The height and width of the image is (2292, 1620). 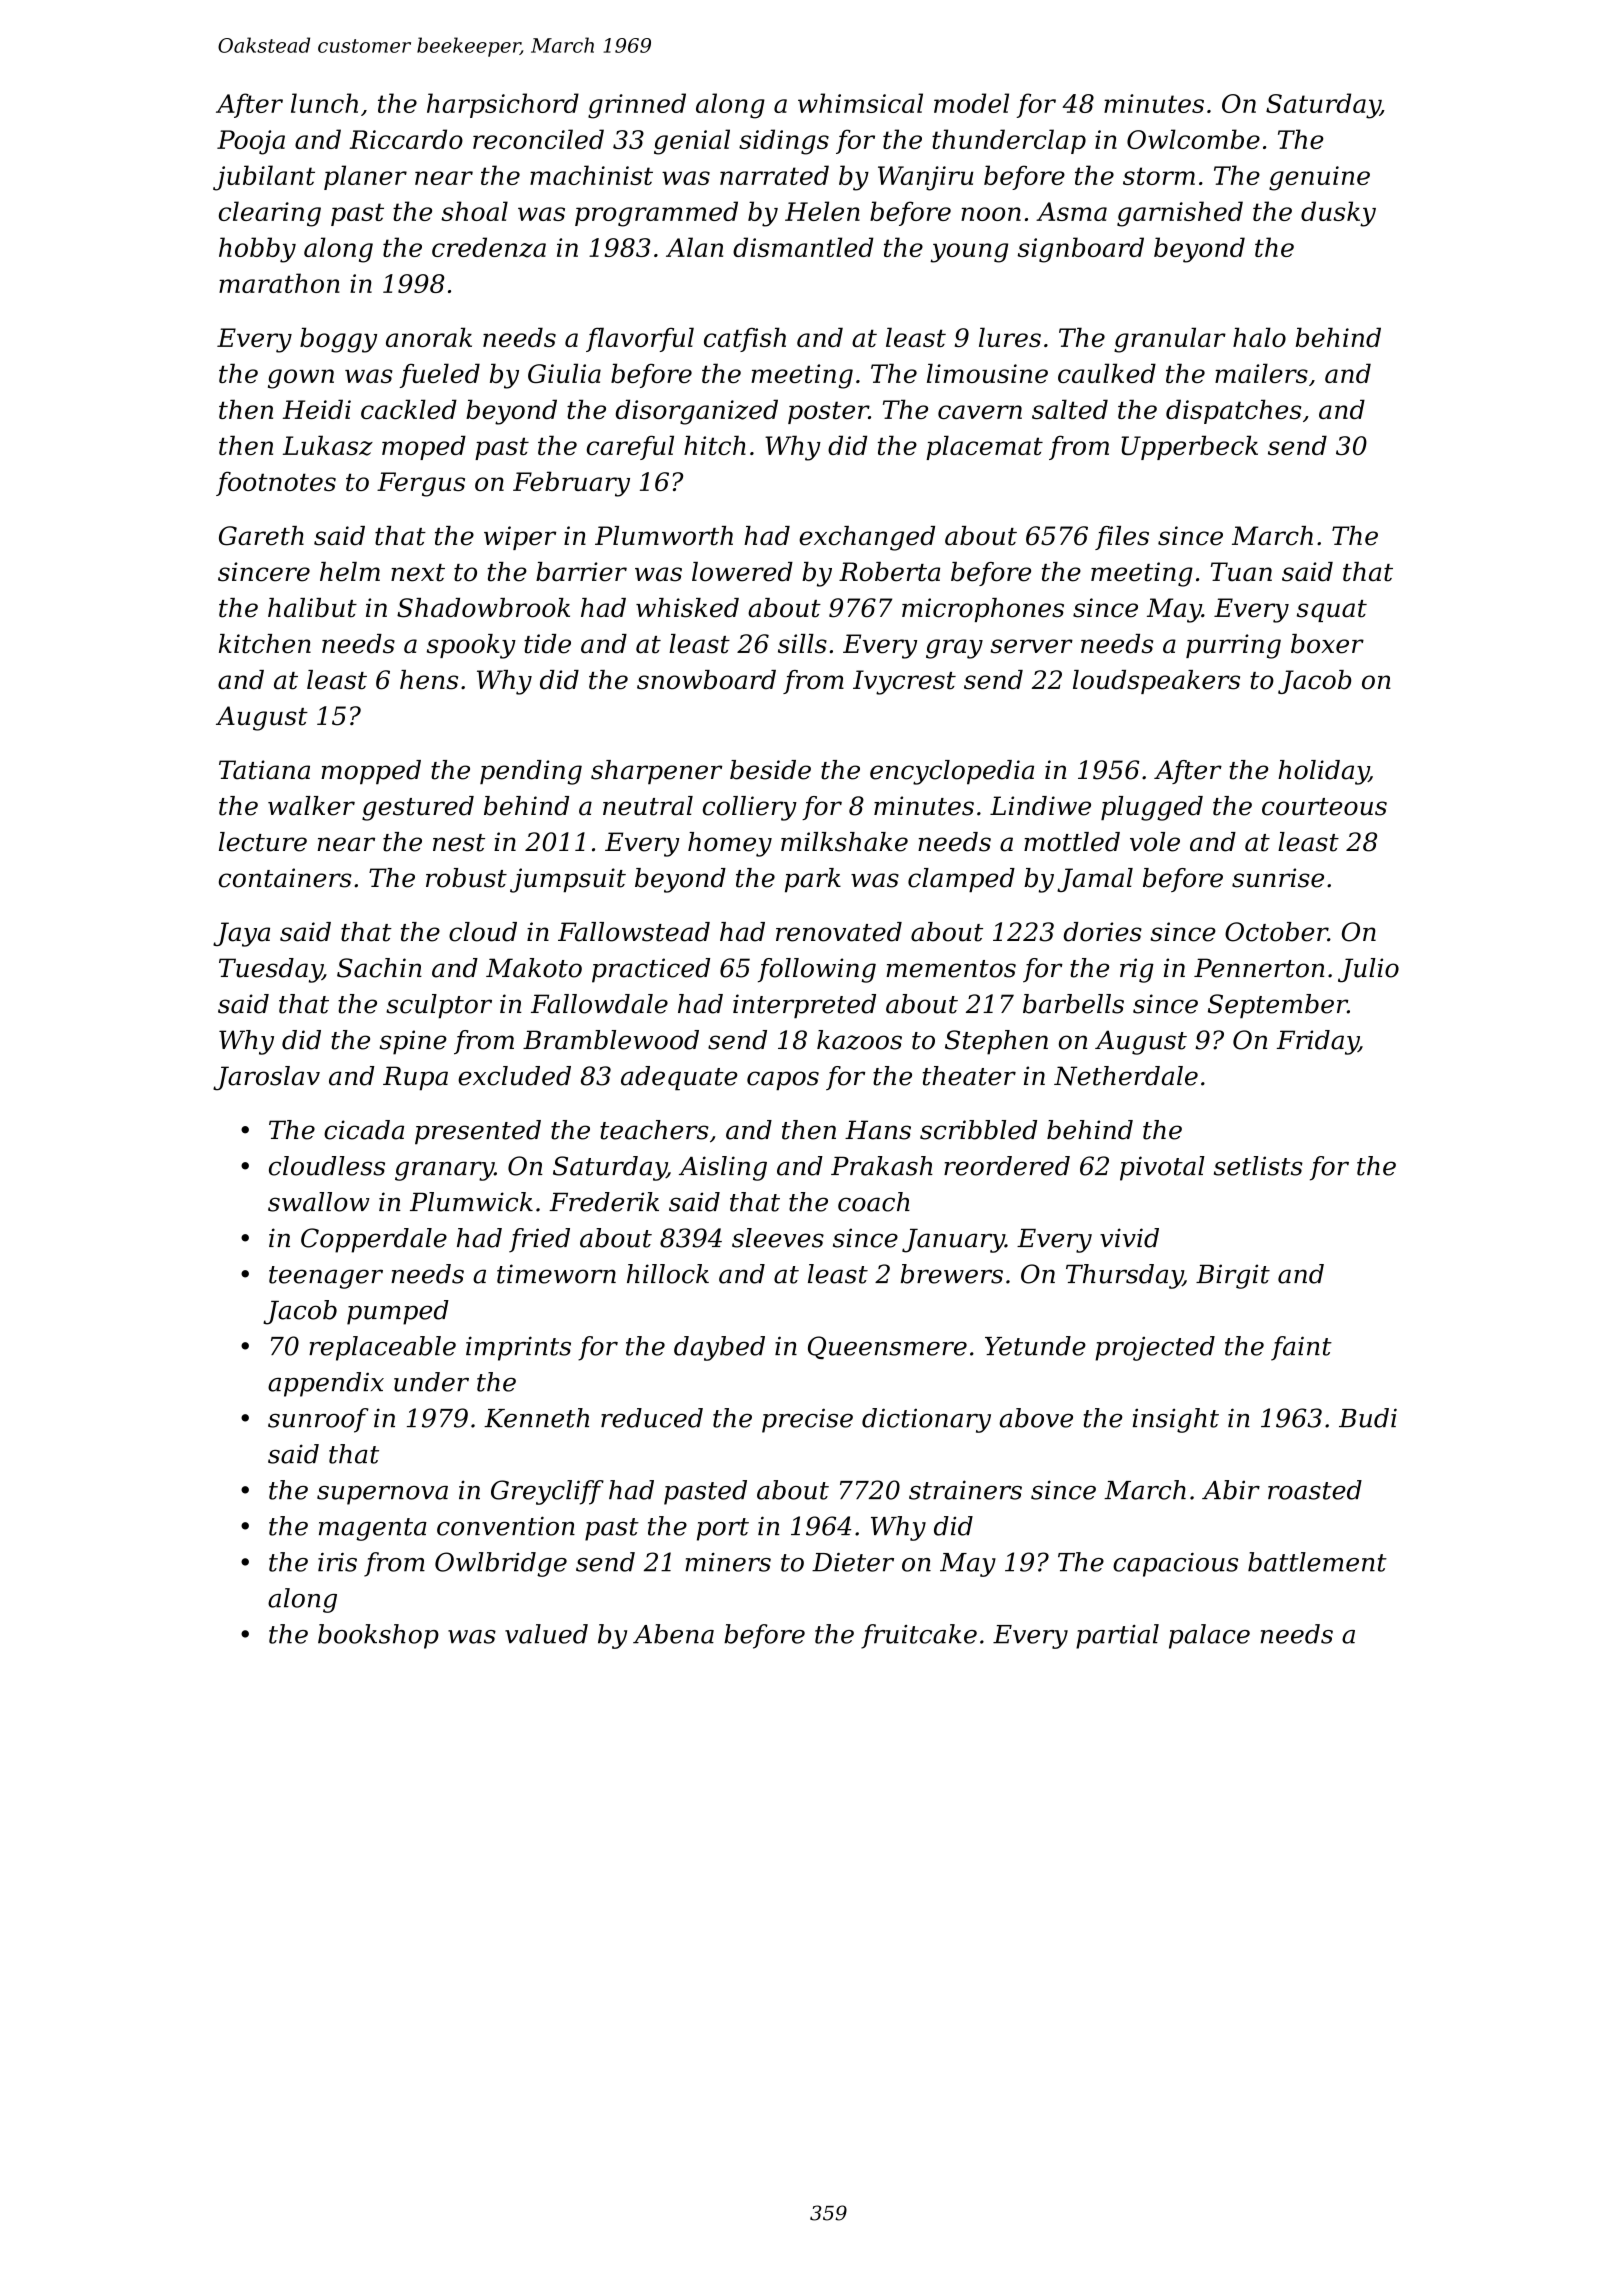 What do you see at coordinates (952, 772) in the image?
I see `encyclopedia` at bounding box center [952, 772].
